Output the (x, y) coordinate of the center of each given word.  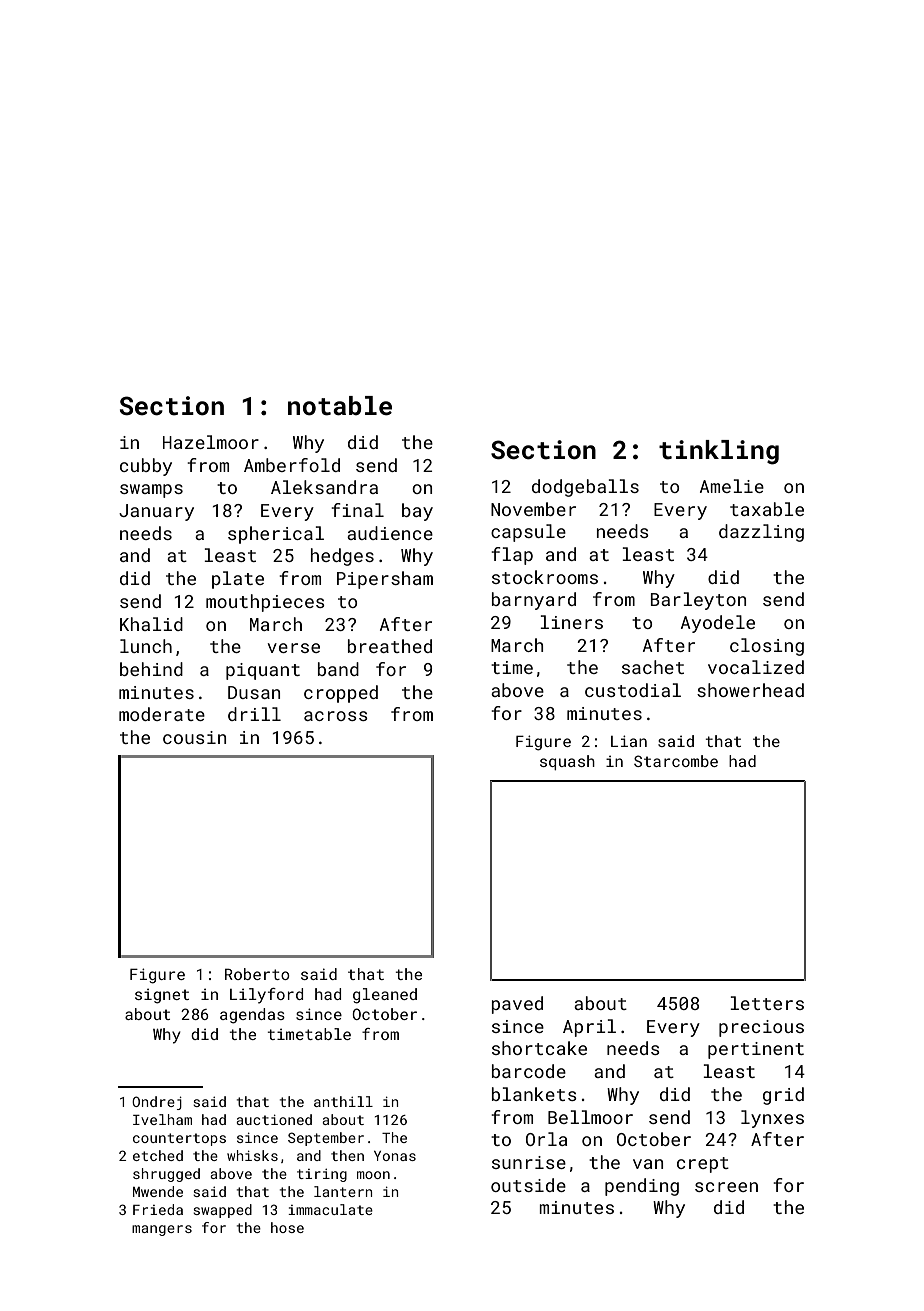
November (533, 509)
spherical (276, 535)
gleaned (385, 996)
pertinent (756, 1050)
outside (528, 1185)
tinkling (719, 452)
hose (287, 1227)
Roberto (257, 974)
